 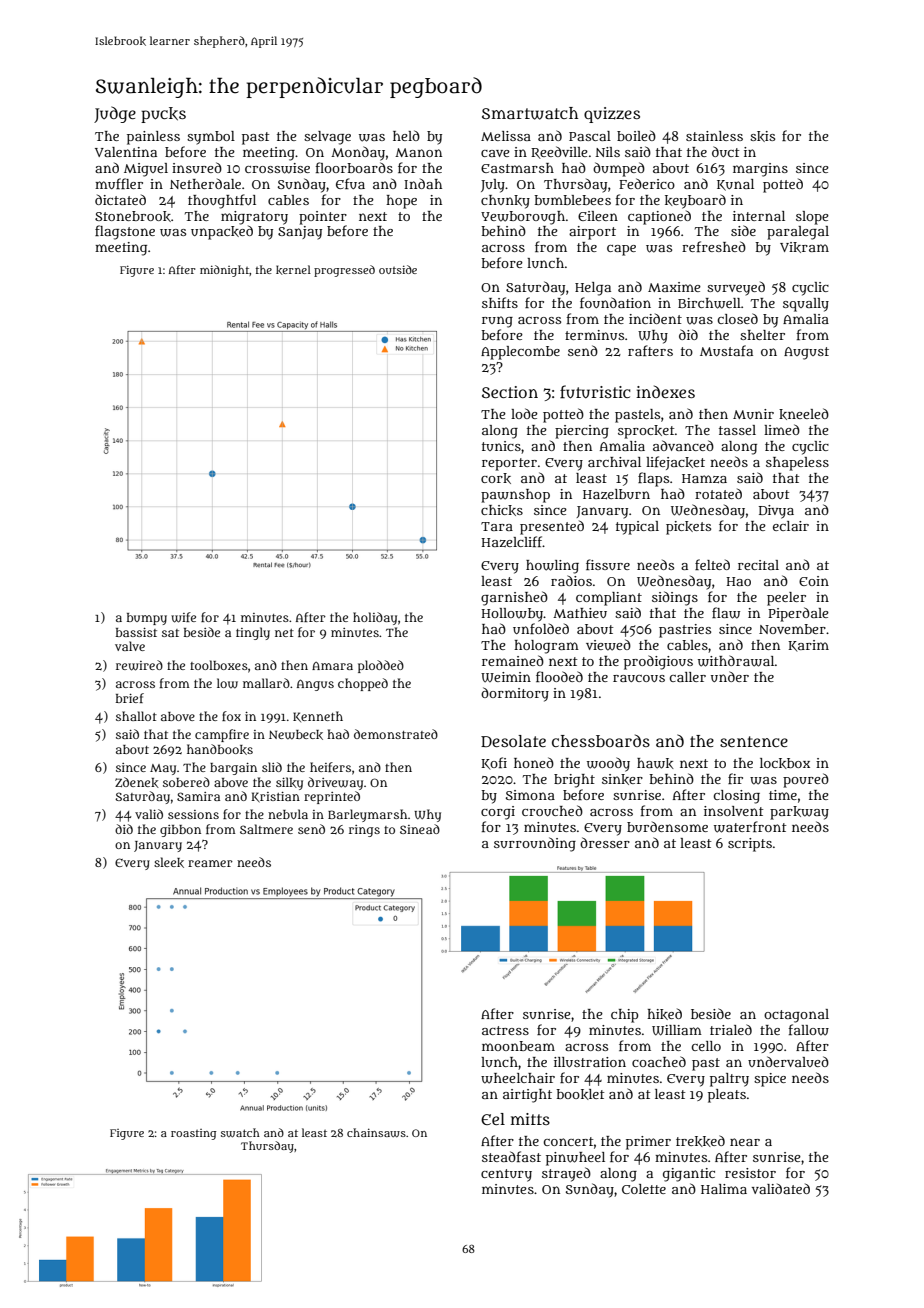 I want to click on parkway, so click(x=799, y=813).
